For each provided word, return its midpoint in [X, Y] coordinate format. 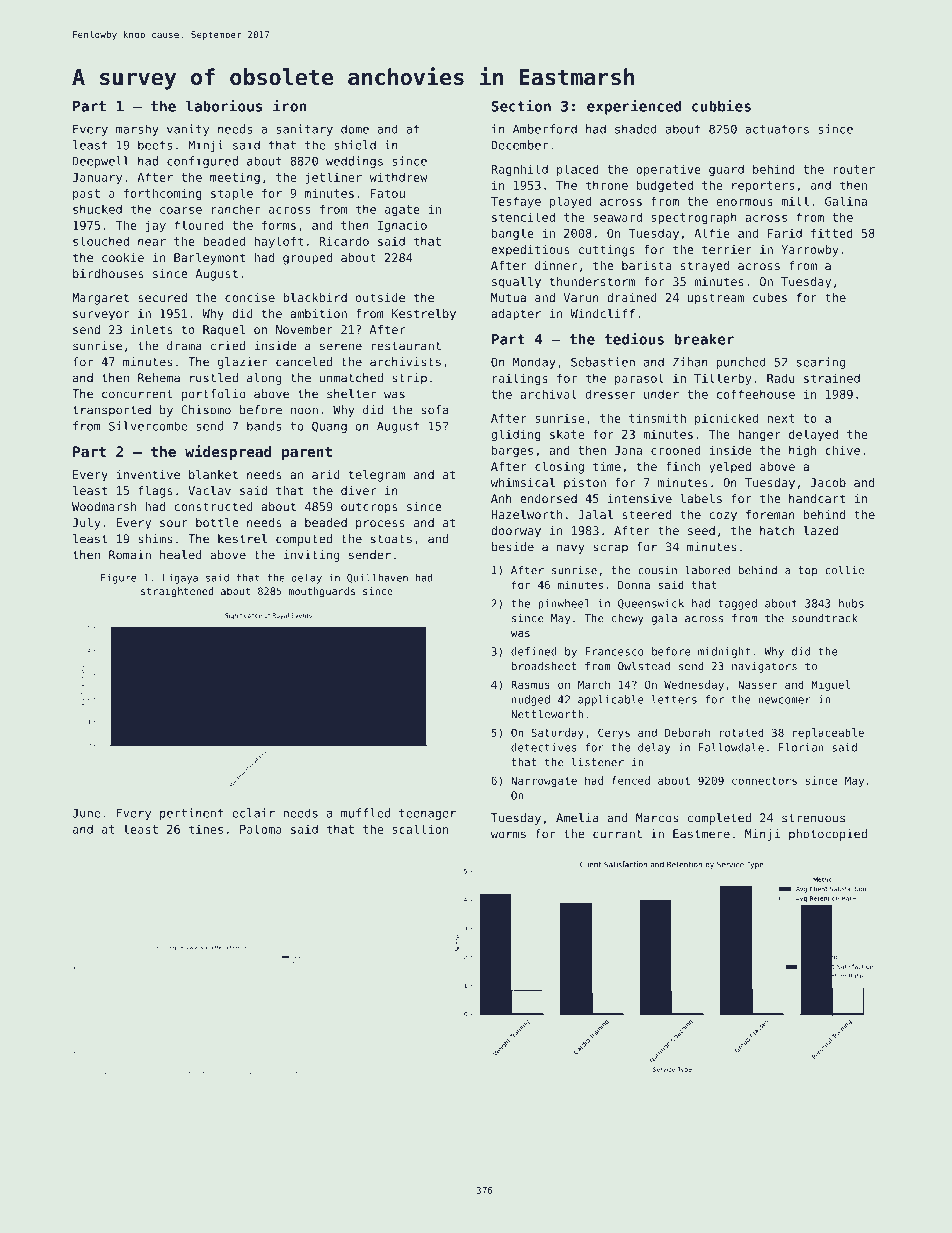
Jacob [828, 482]
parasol [639, 379]
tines [206, 829]
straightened [177, 592]
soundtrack [824, 618]
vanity [188, 130]
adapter [516, 315]
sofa [434, 410]
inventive [148, 474]
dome [355, 129]
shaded [636, 129]
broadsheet [544, 666]
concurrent [137, 394]
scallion [420, 829]
